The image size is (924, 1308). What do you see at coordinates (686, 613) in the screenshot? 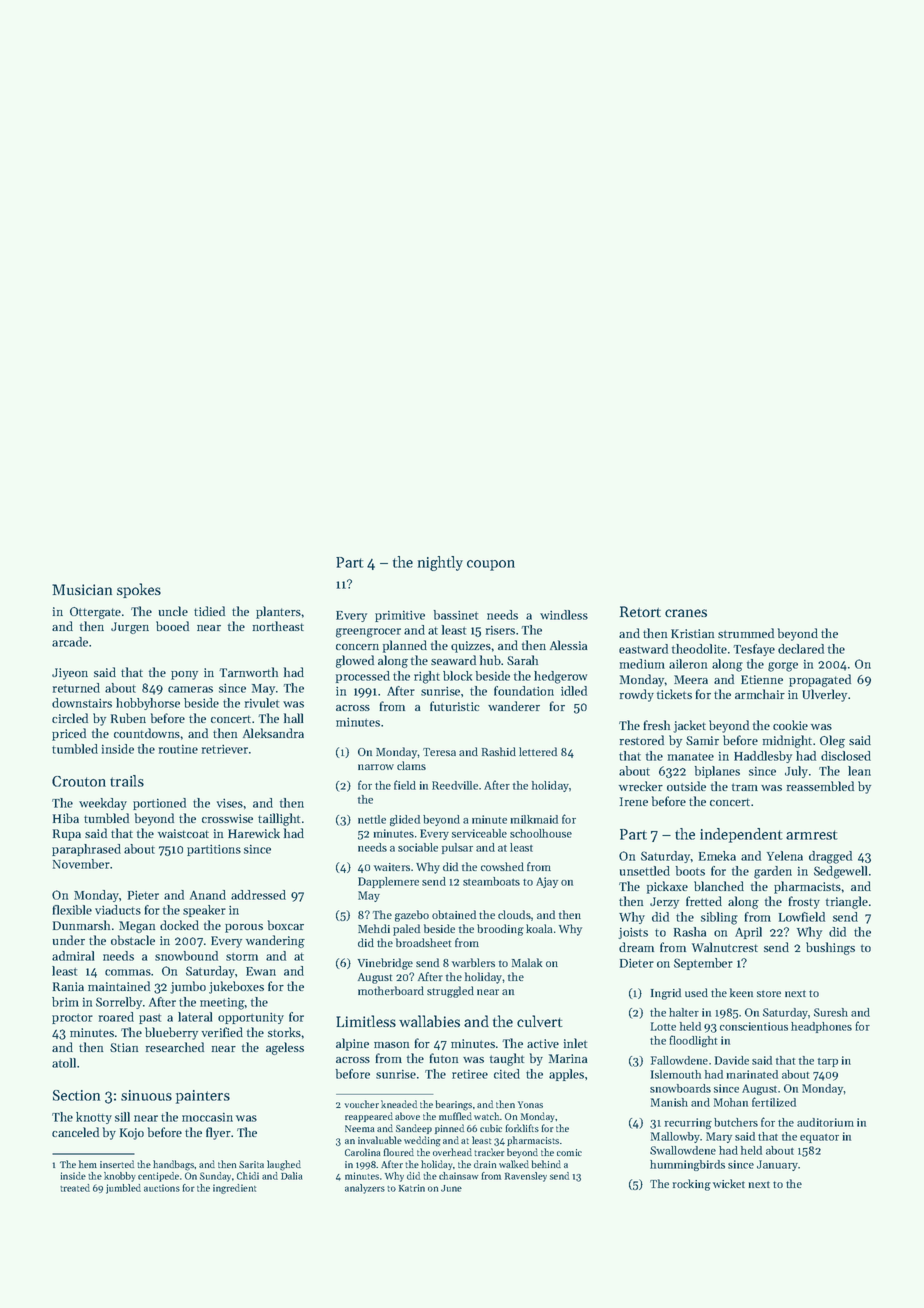
I see `cranes` at bounding box center [686, 613].
